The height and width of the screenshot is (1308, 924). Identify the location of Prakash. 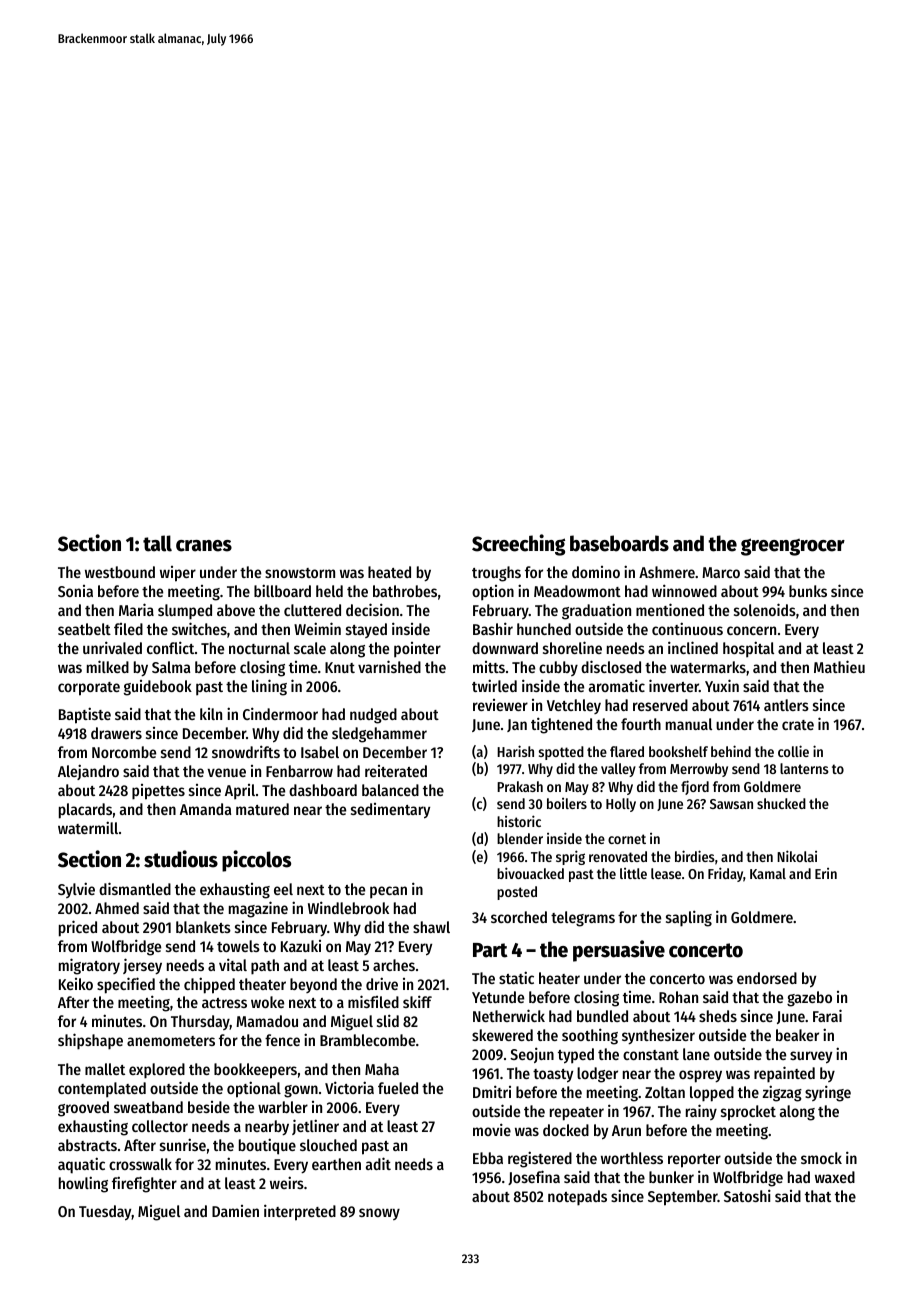
(520, 786).
